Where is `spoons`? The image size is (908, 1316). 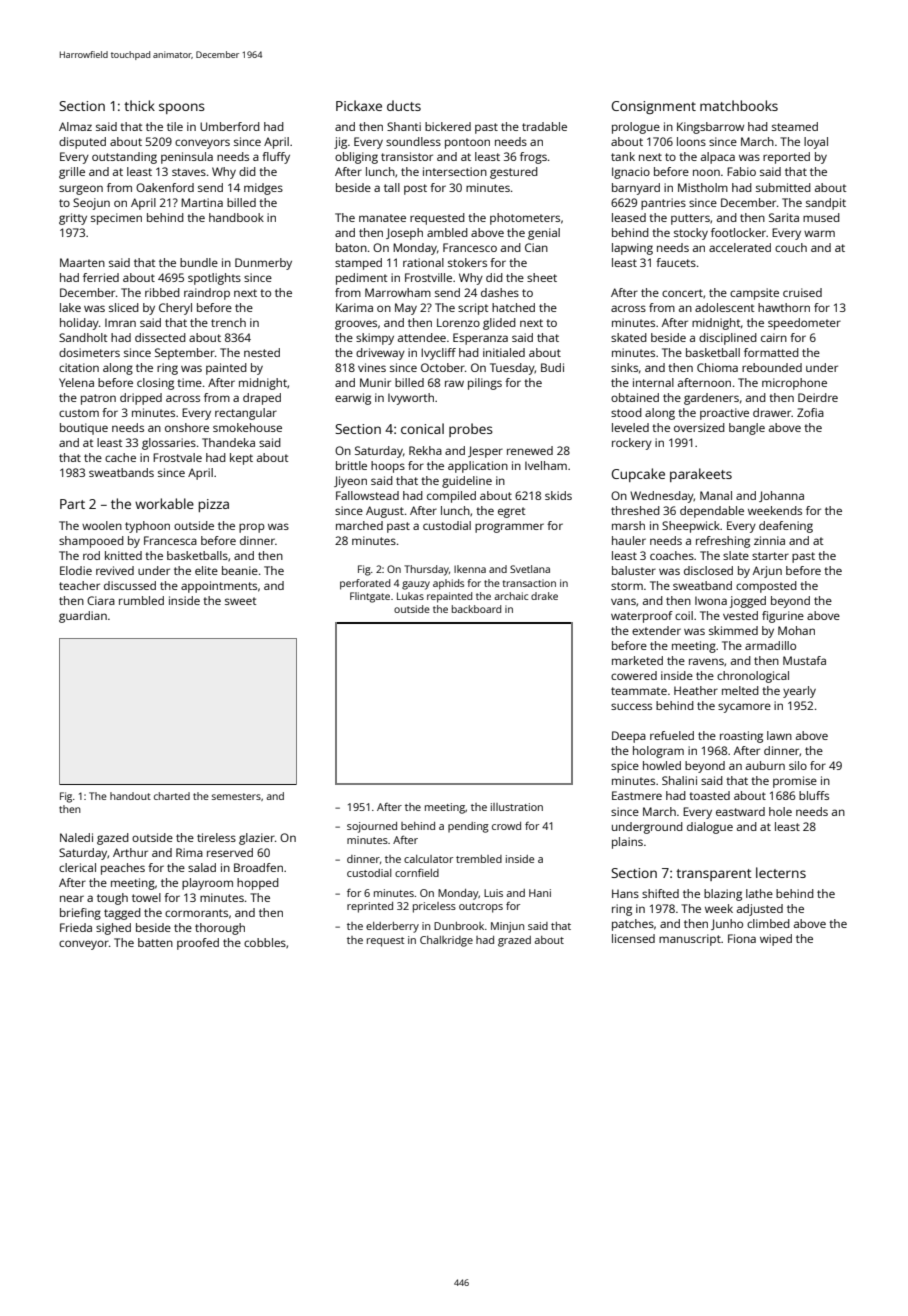
spoons is located at coordinates (182, 108).
